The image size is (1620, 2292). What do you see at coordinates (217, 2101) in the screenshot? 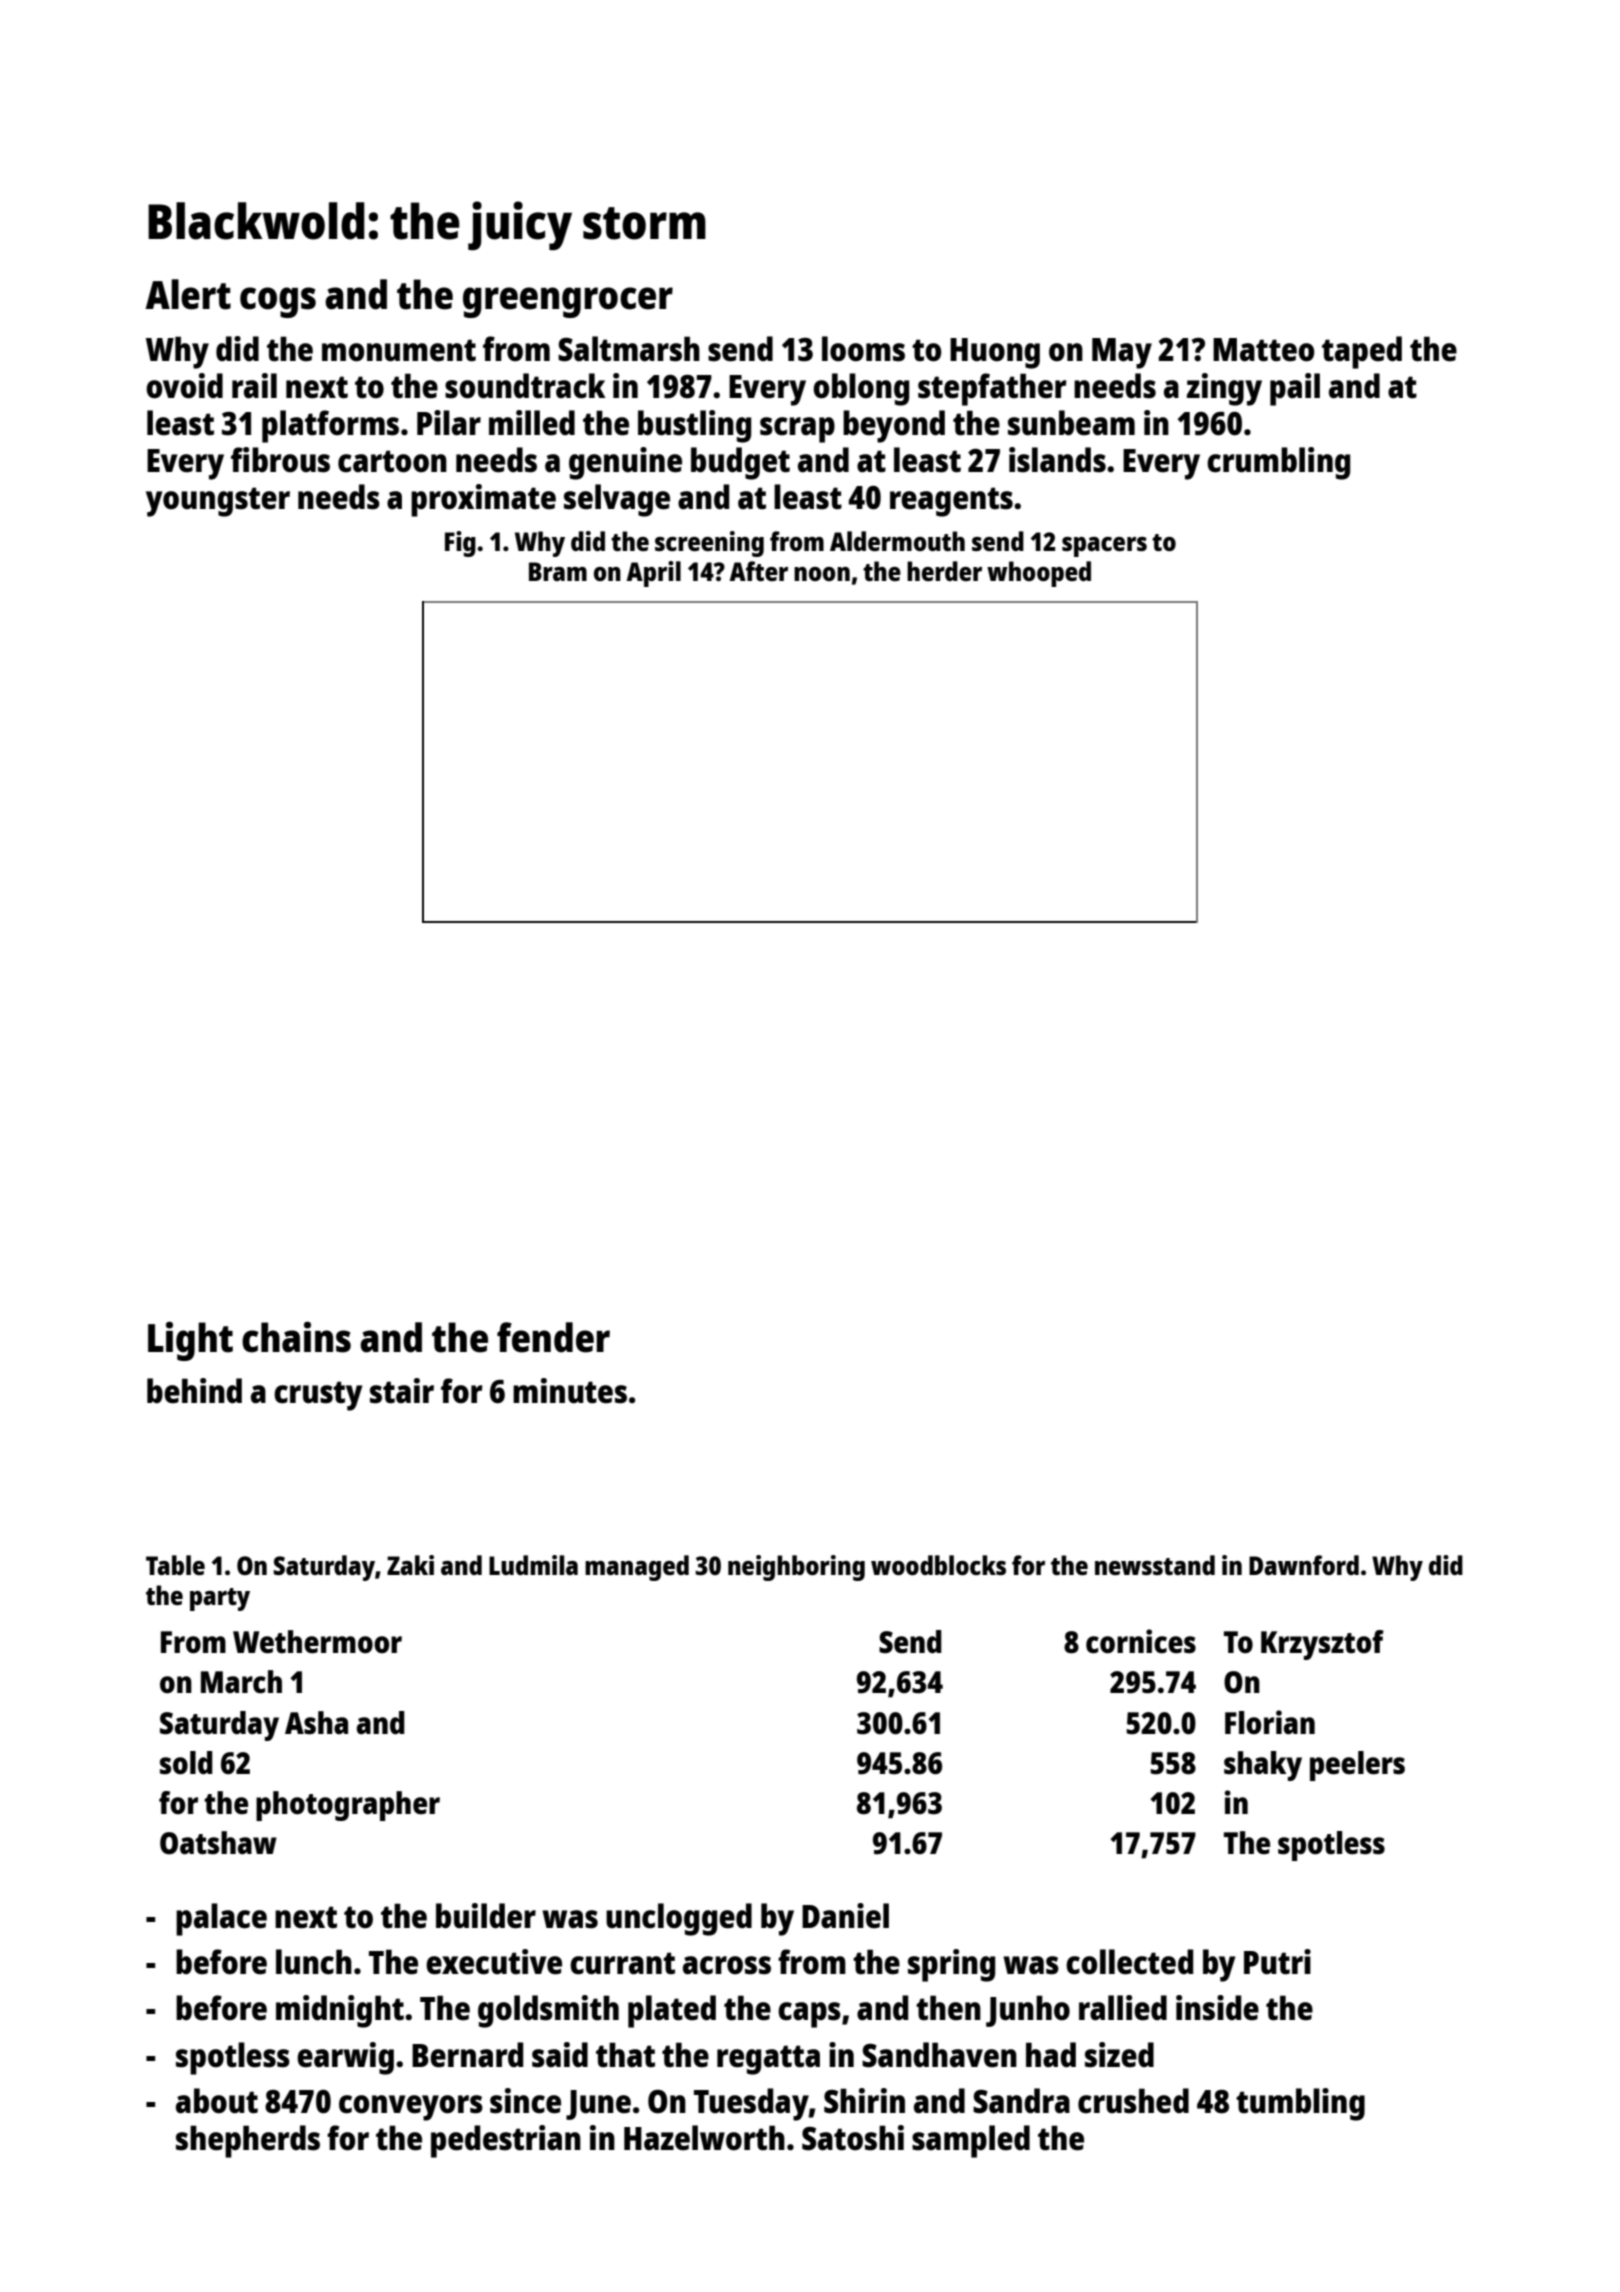
I see `about` at bounding box center [217, 2101].
